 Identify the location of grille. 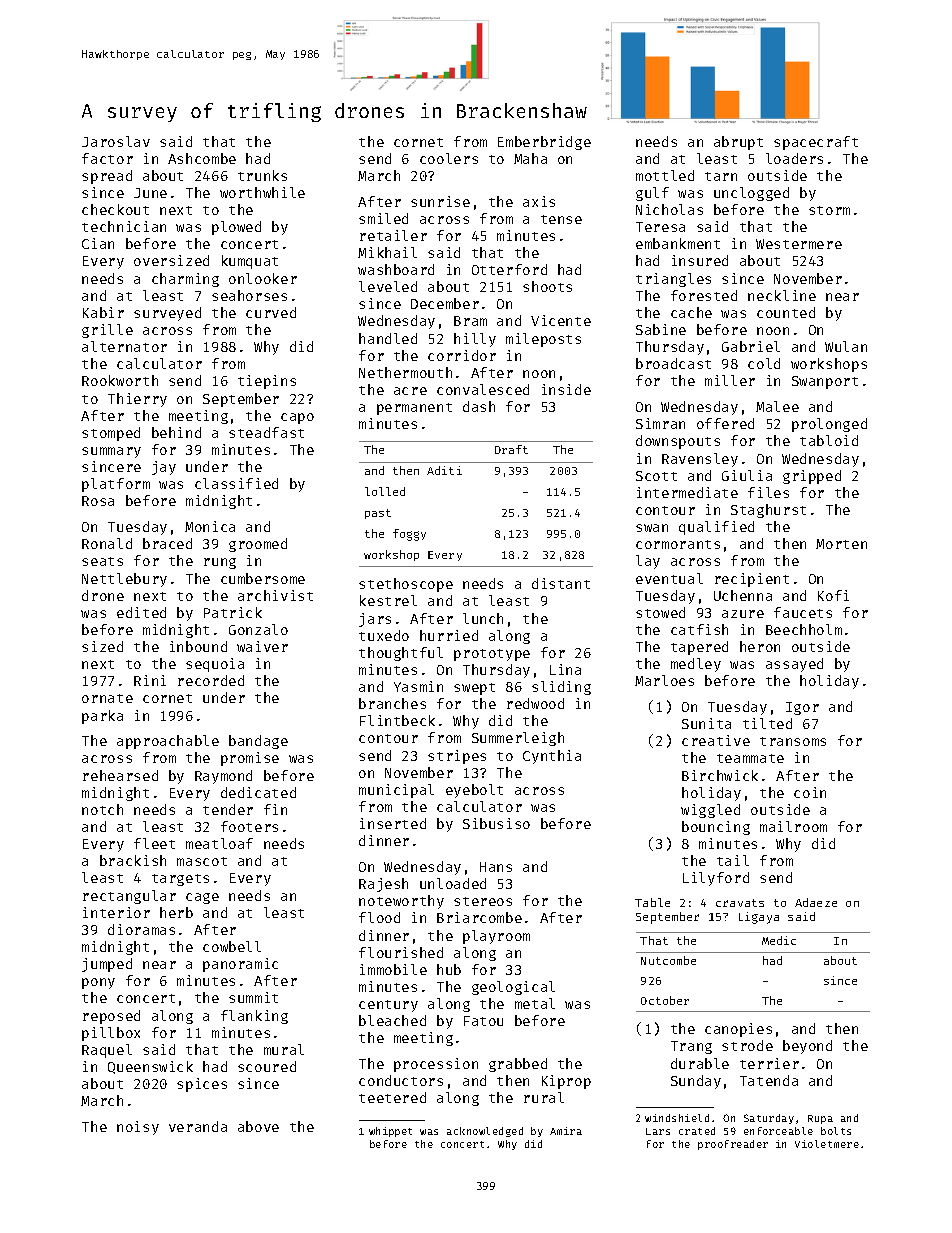
(107, 331).
